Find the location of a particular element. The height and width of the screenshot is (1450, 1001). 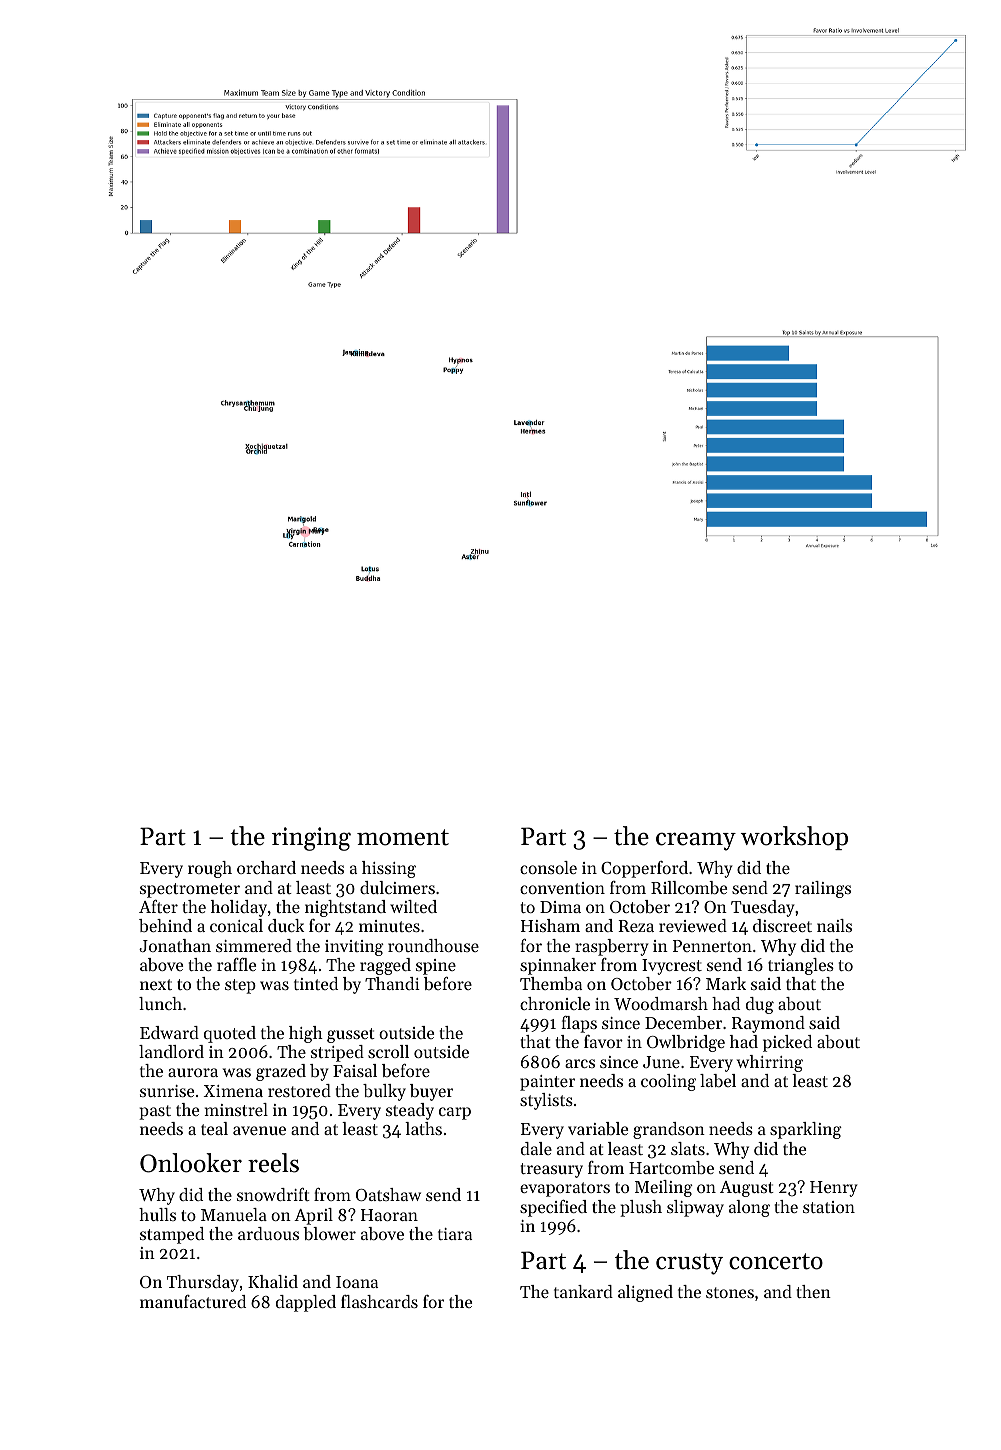

Khalid is located at coordinates (273, 1281).
